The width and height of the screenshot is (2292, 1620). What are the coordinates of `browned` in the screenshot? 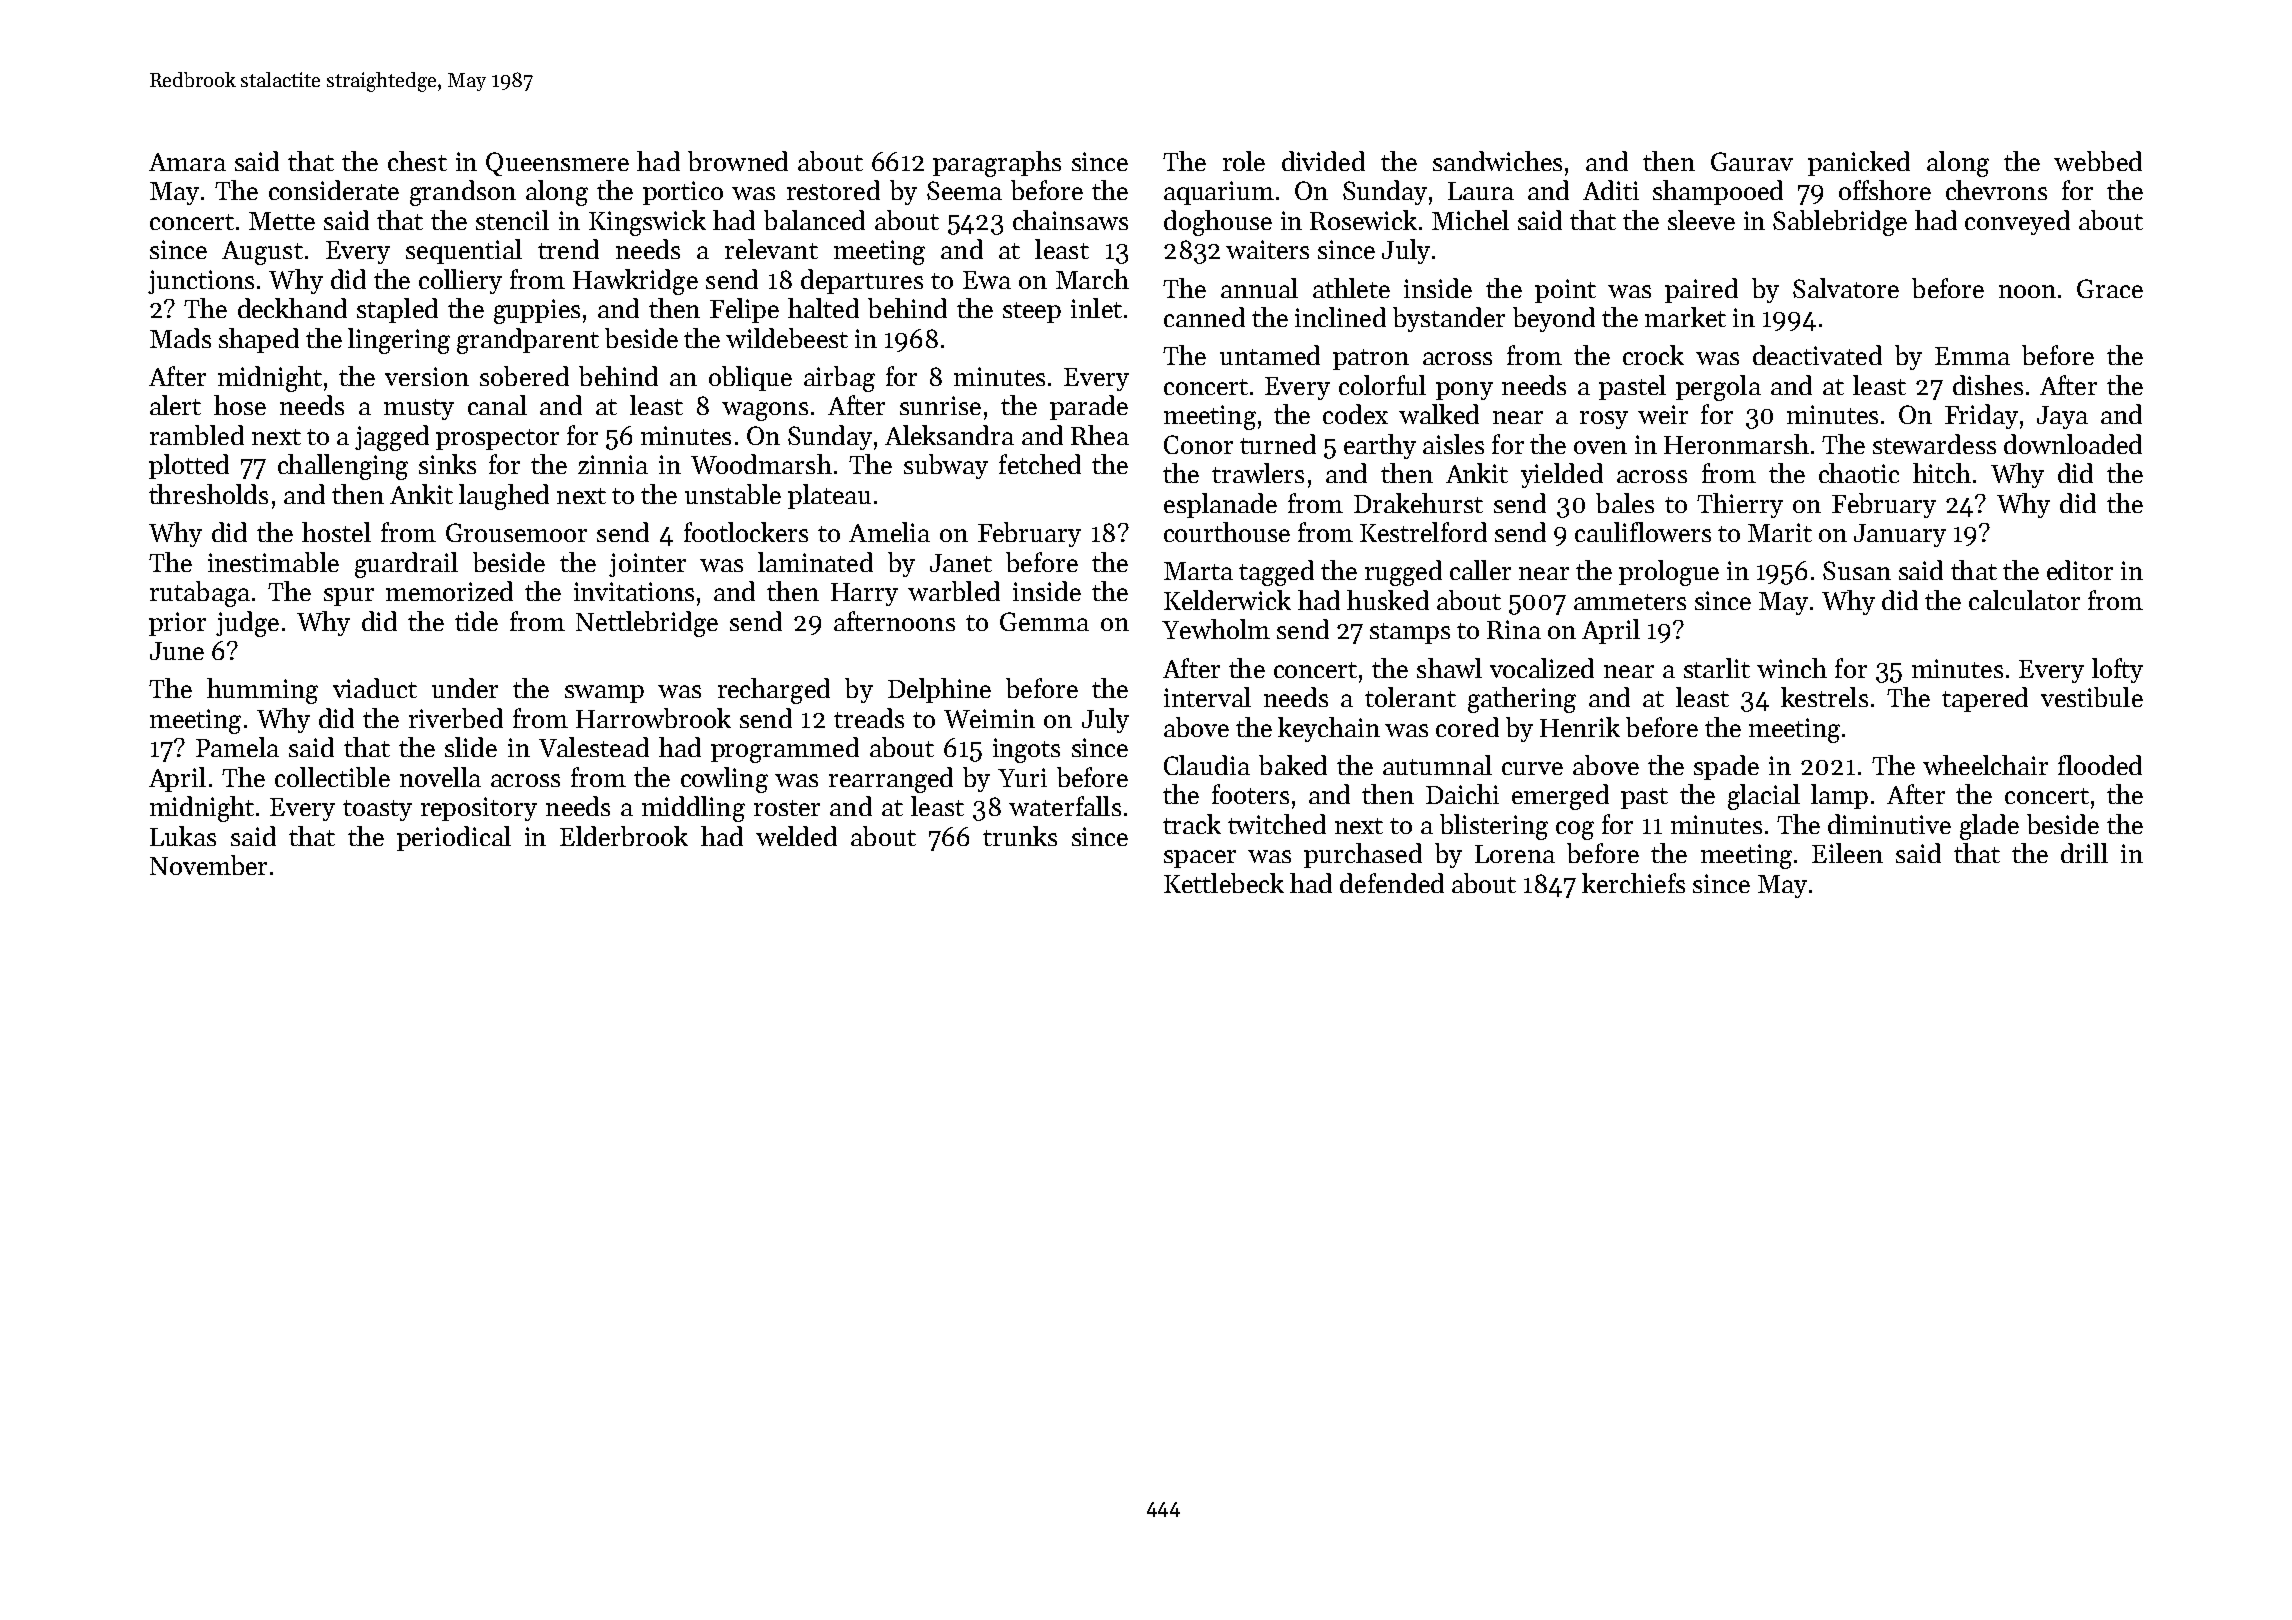 It's located at (738, 161).
